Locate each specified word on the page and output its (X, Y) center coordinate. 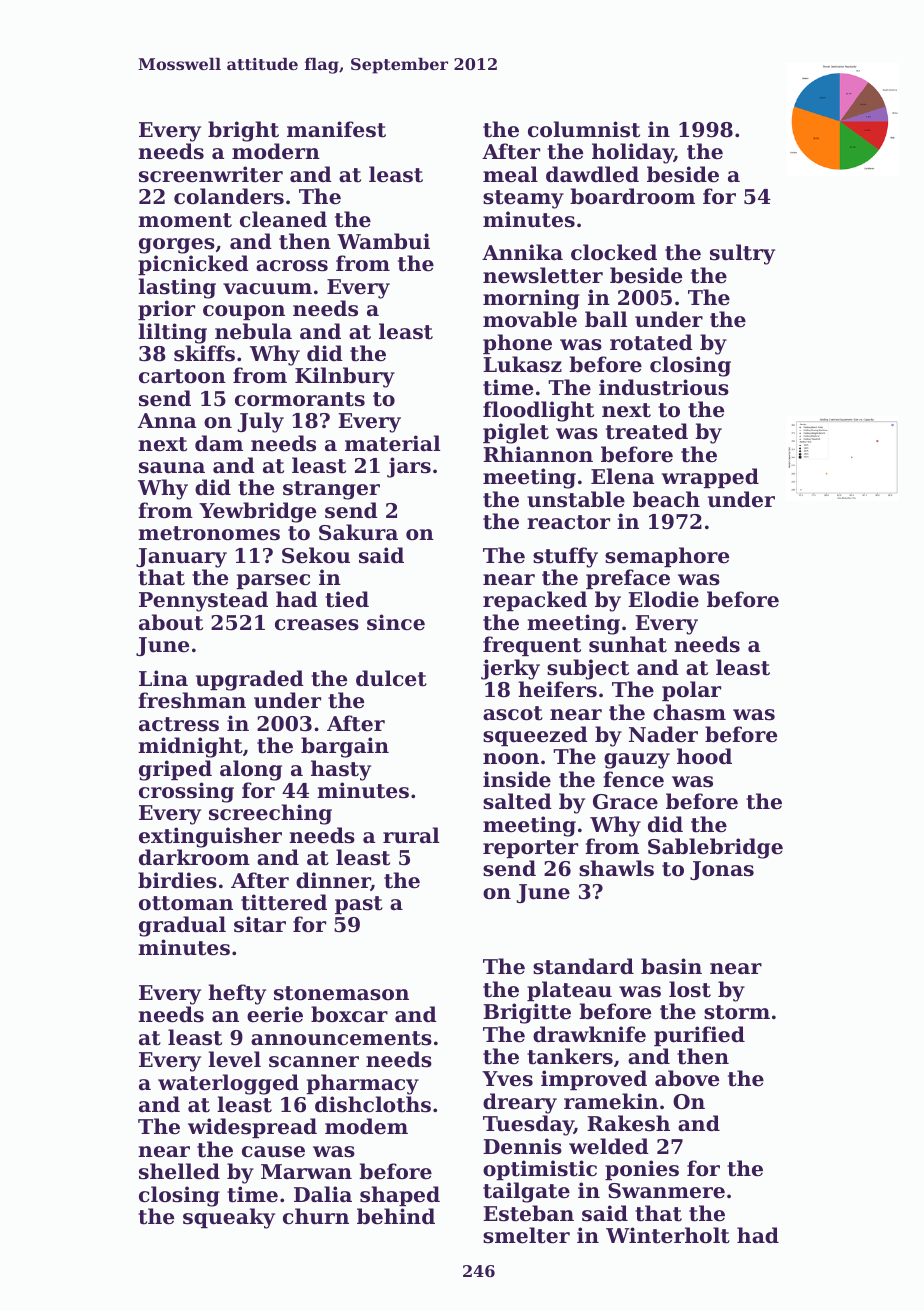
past (359, 905)
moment (185, 220)
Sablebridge (715, 848)
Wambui (383, 241)
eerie (275, 1014)
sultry (742, 254)
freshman (192, 700)
